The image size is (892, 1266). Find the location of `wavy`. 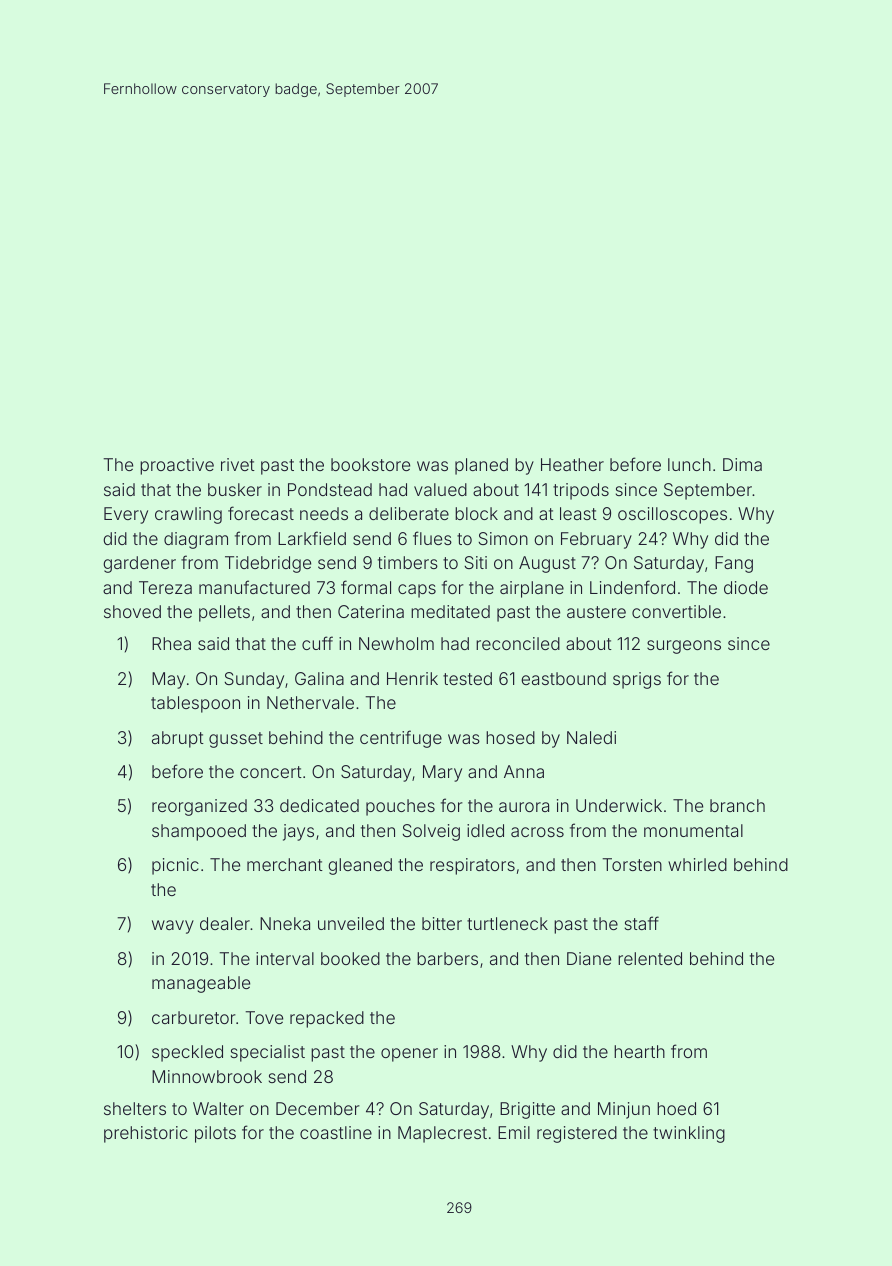

wavy is located at coordinates (173, 927).
